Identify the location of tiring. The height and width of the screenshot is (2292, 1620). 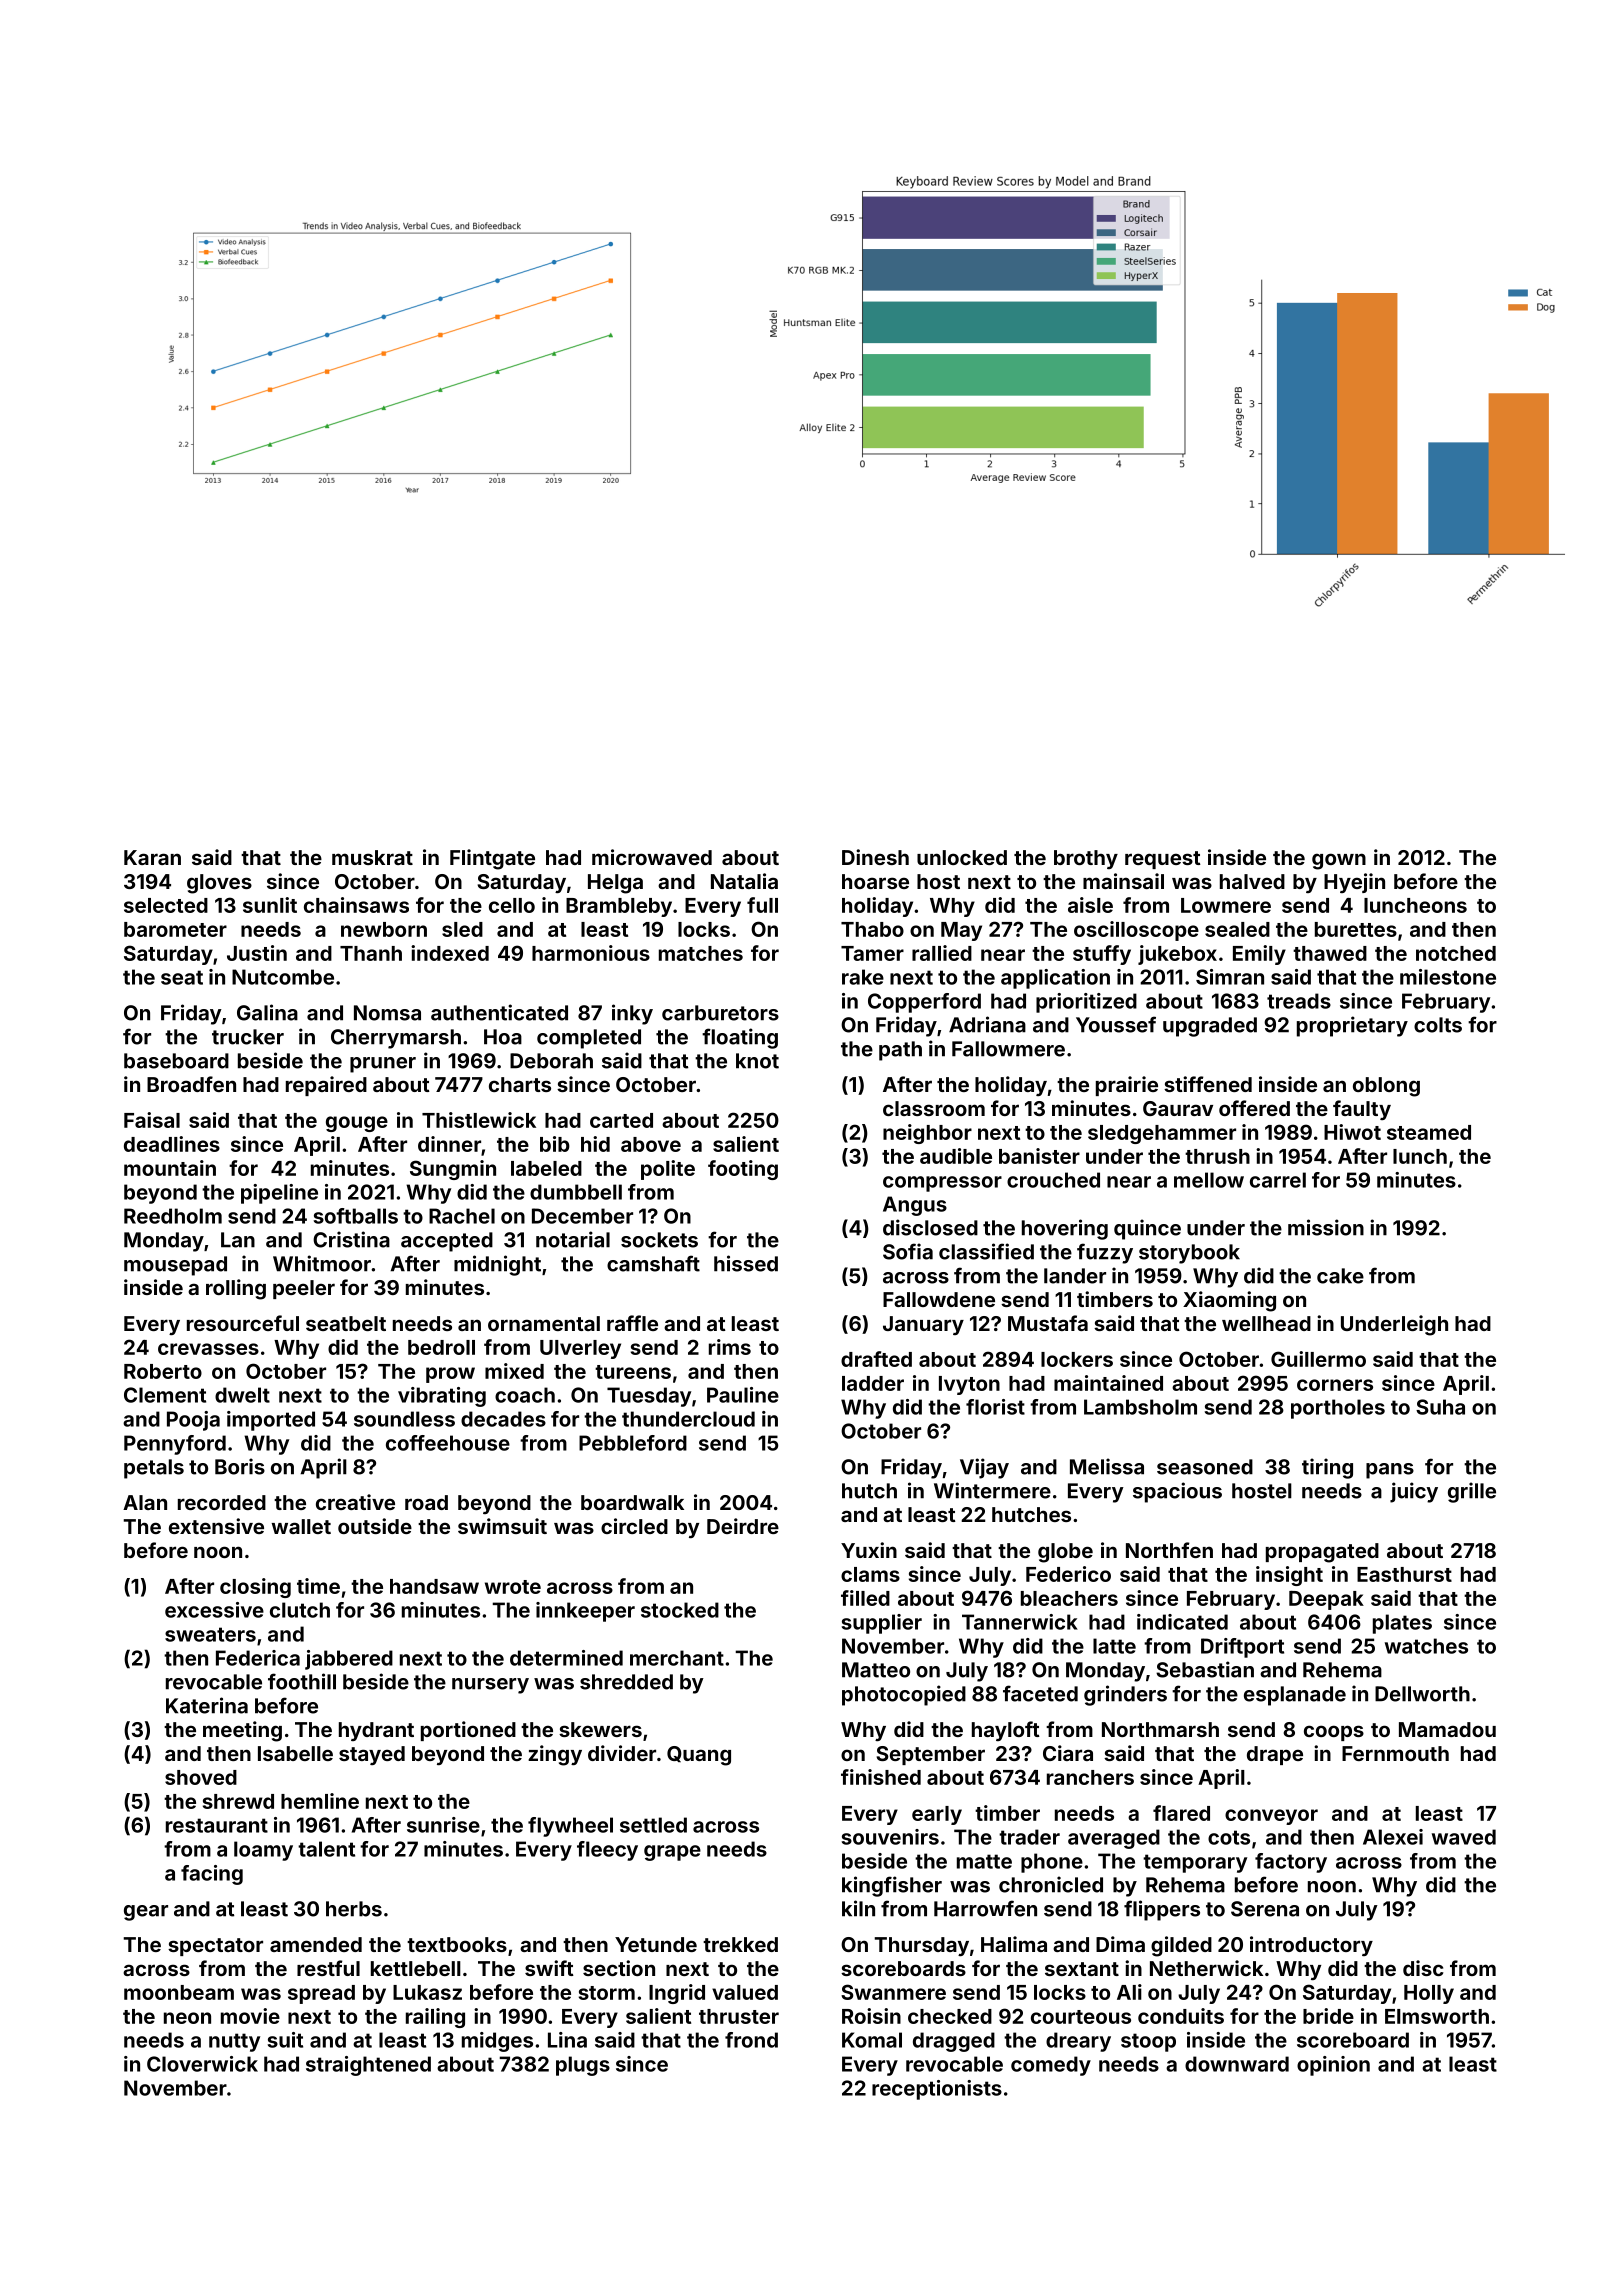
(1327, 1468).
